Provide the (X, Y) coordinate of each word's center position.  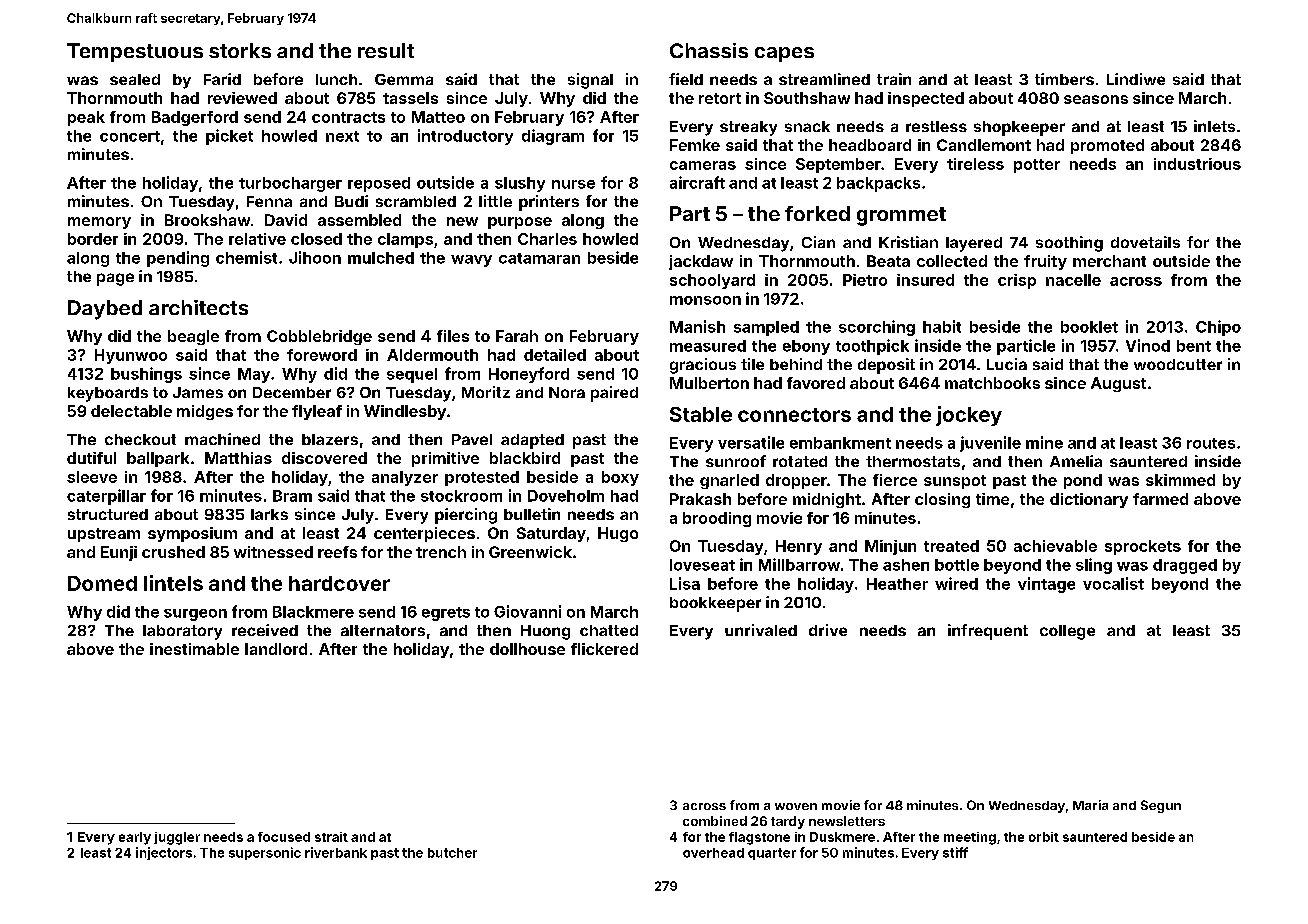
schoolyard (712, 281)
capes (784, 54)
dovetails (1145, 242)
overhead (713, 853)
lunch (336, 79)
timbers (1064, 79)
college (1067, 632)
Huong (545, 632)
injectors (164, 853)
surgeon (195, 615)
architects (198, 307)
